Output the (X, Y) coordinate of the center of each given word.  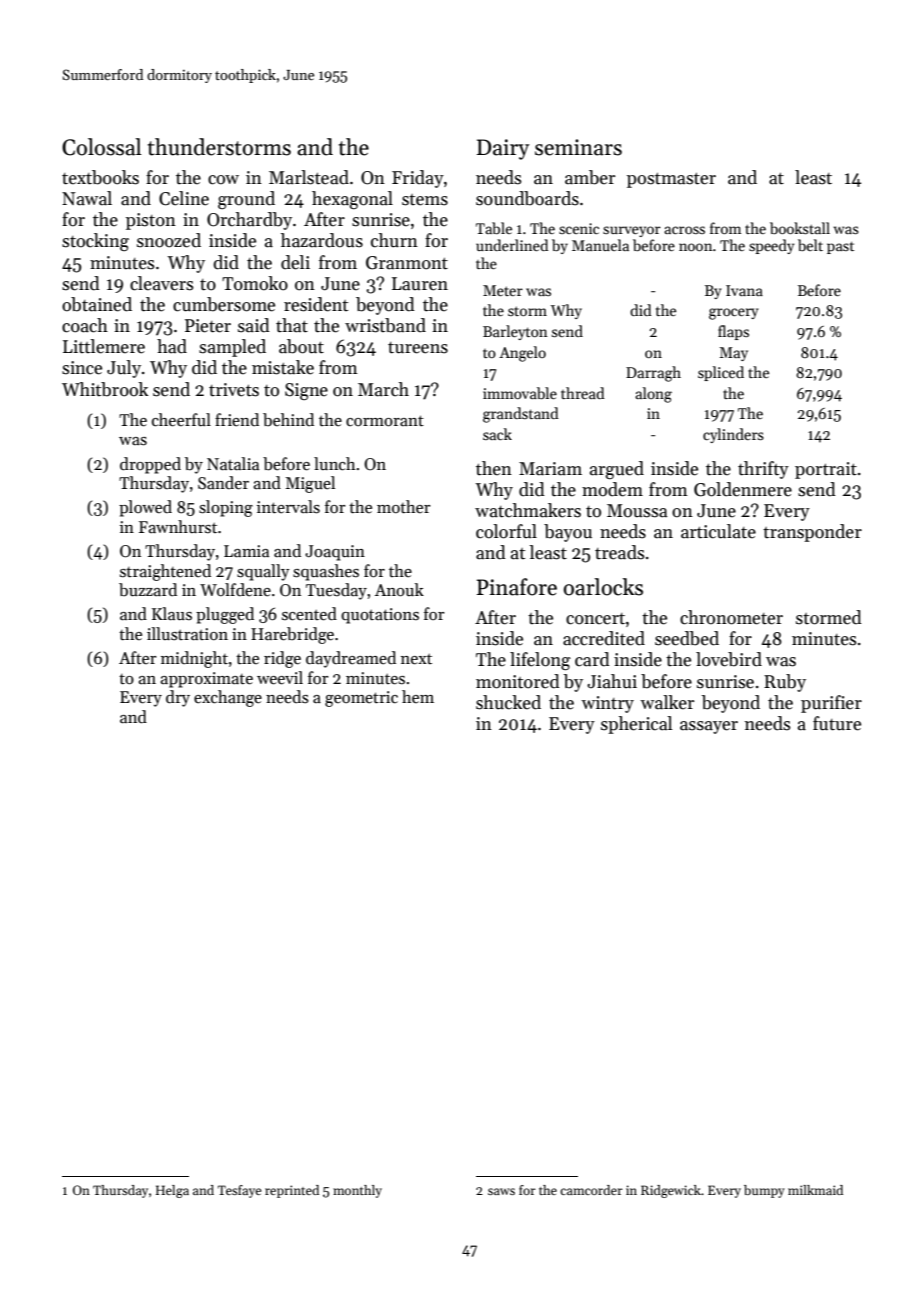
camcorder (591, 1190)
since (82, 368)
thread (583, 393)
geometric (361, 699)
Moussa (637, 511)
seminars (578, 147)
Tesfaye (239, 1191)
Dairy (503, 149)
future (837, 723)
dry (178, 698)
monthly (357, 1191)
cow (223, 180)
